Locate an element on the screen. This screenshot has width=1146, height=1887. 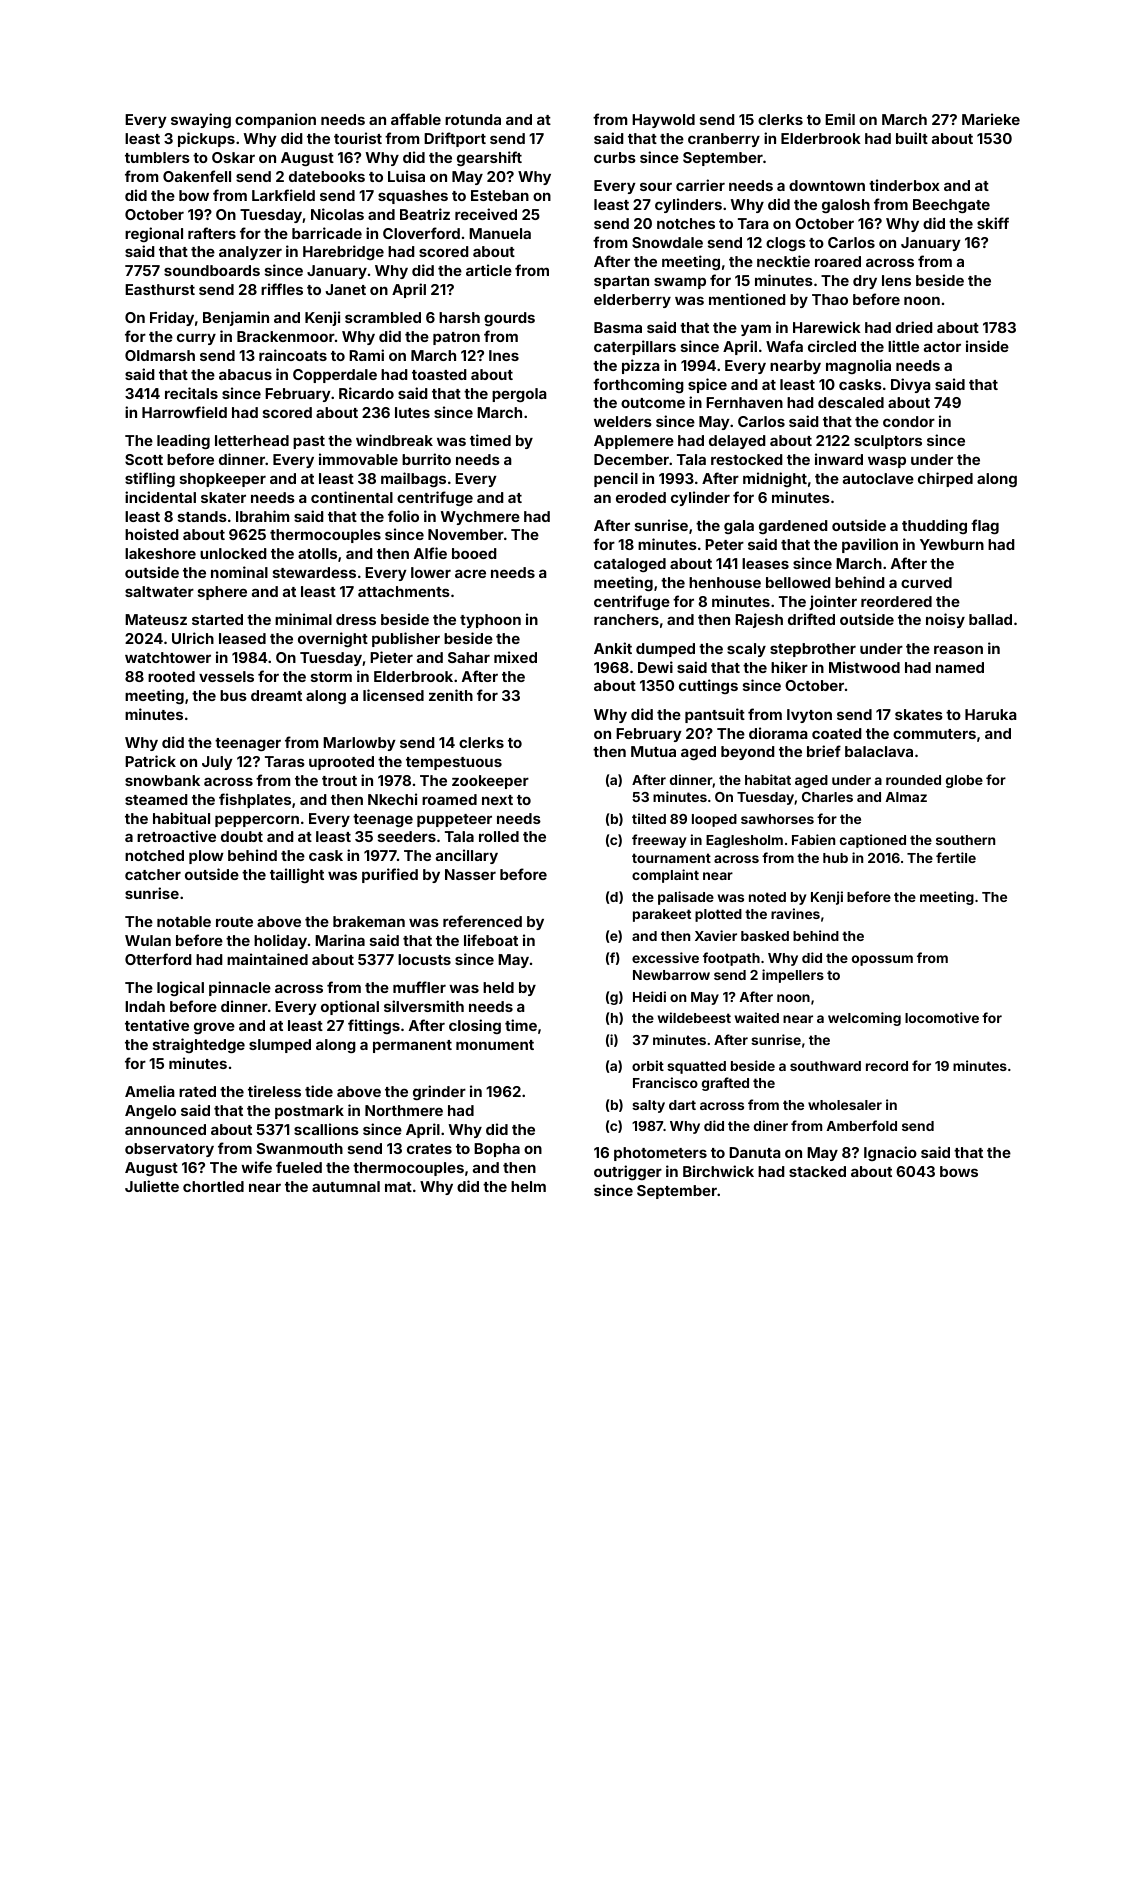
stepbrother is located at coordinates (813, 650).
